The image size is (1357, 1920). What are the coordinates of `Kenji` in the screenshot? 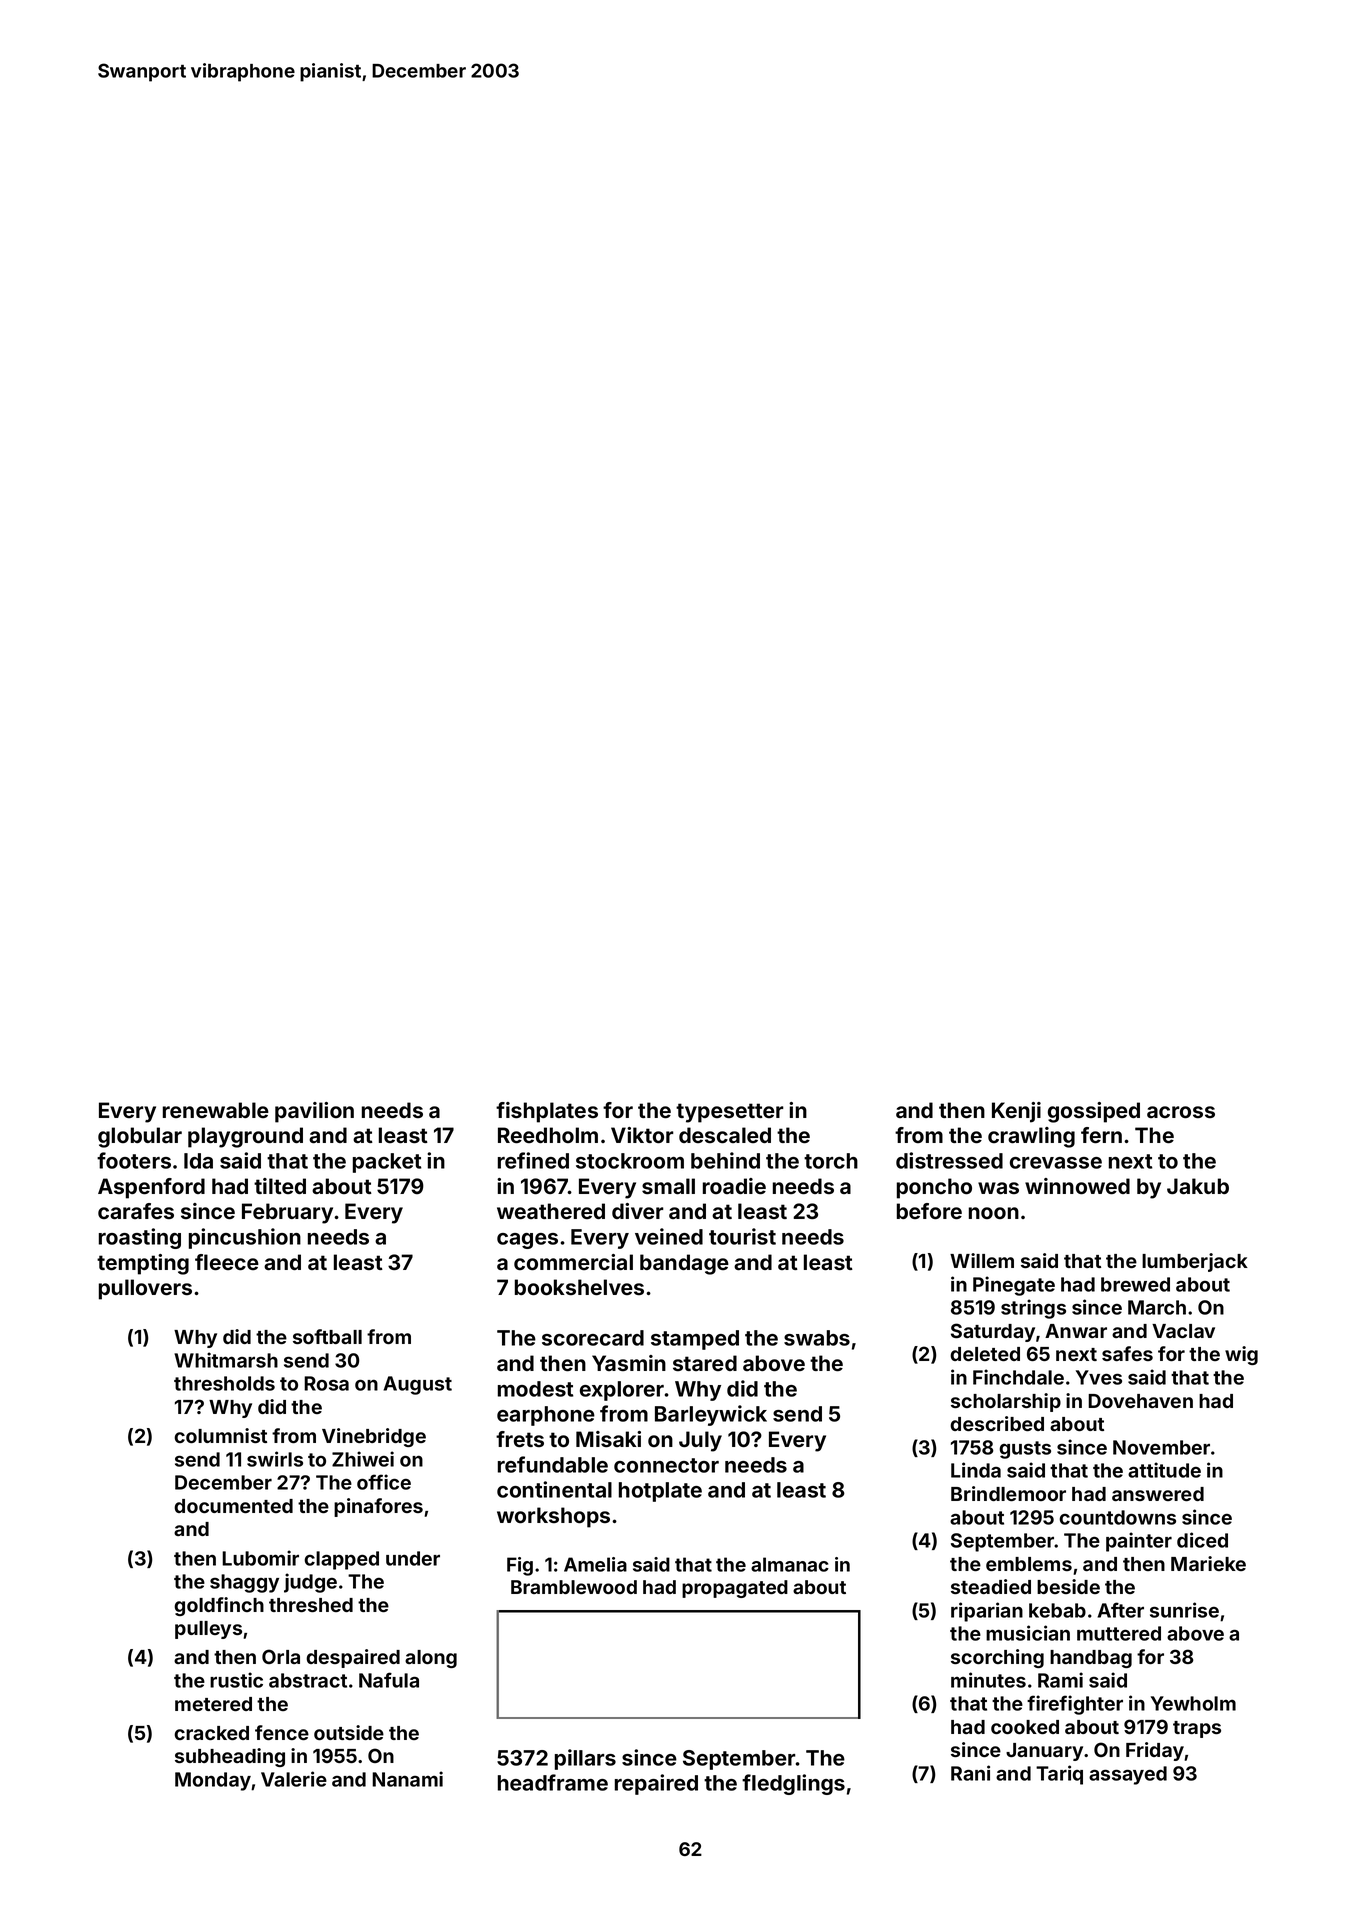 It's located at (1016, 1112).
